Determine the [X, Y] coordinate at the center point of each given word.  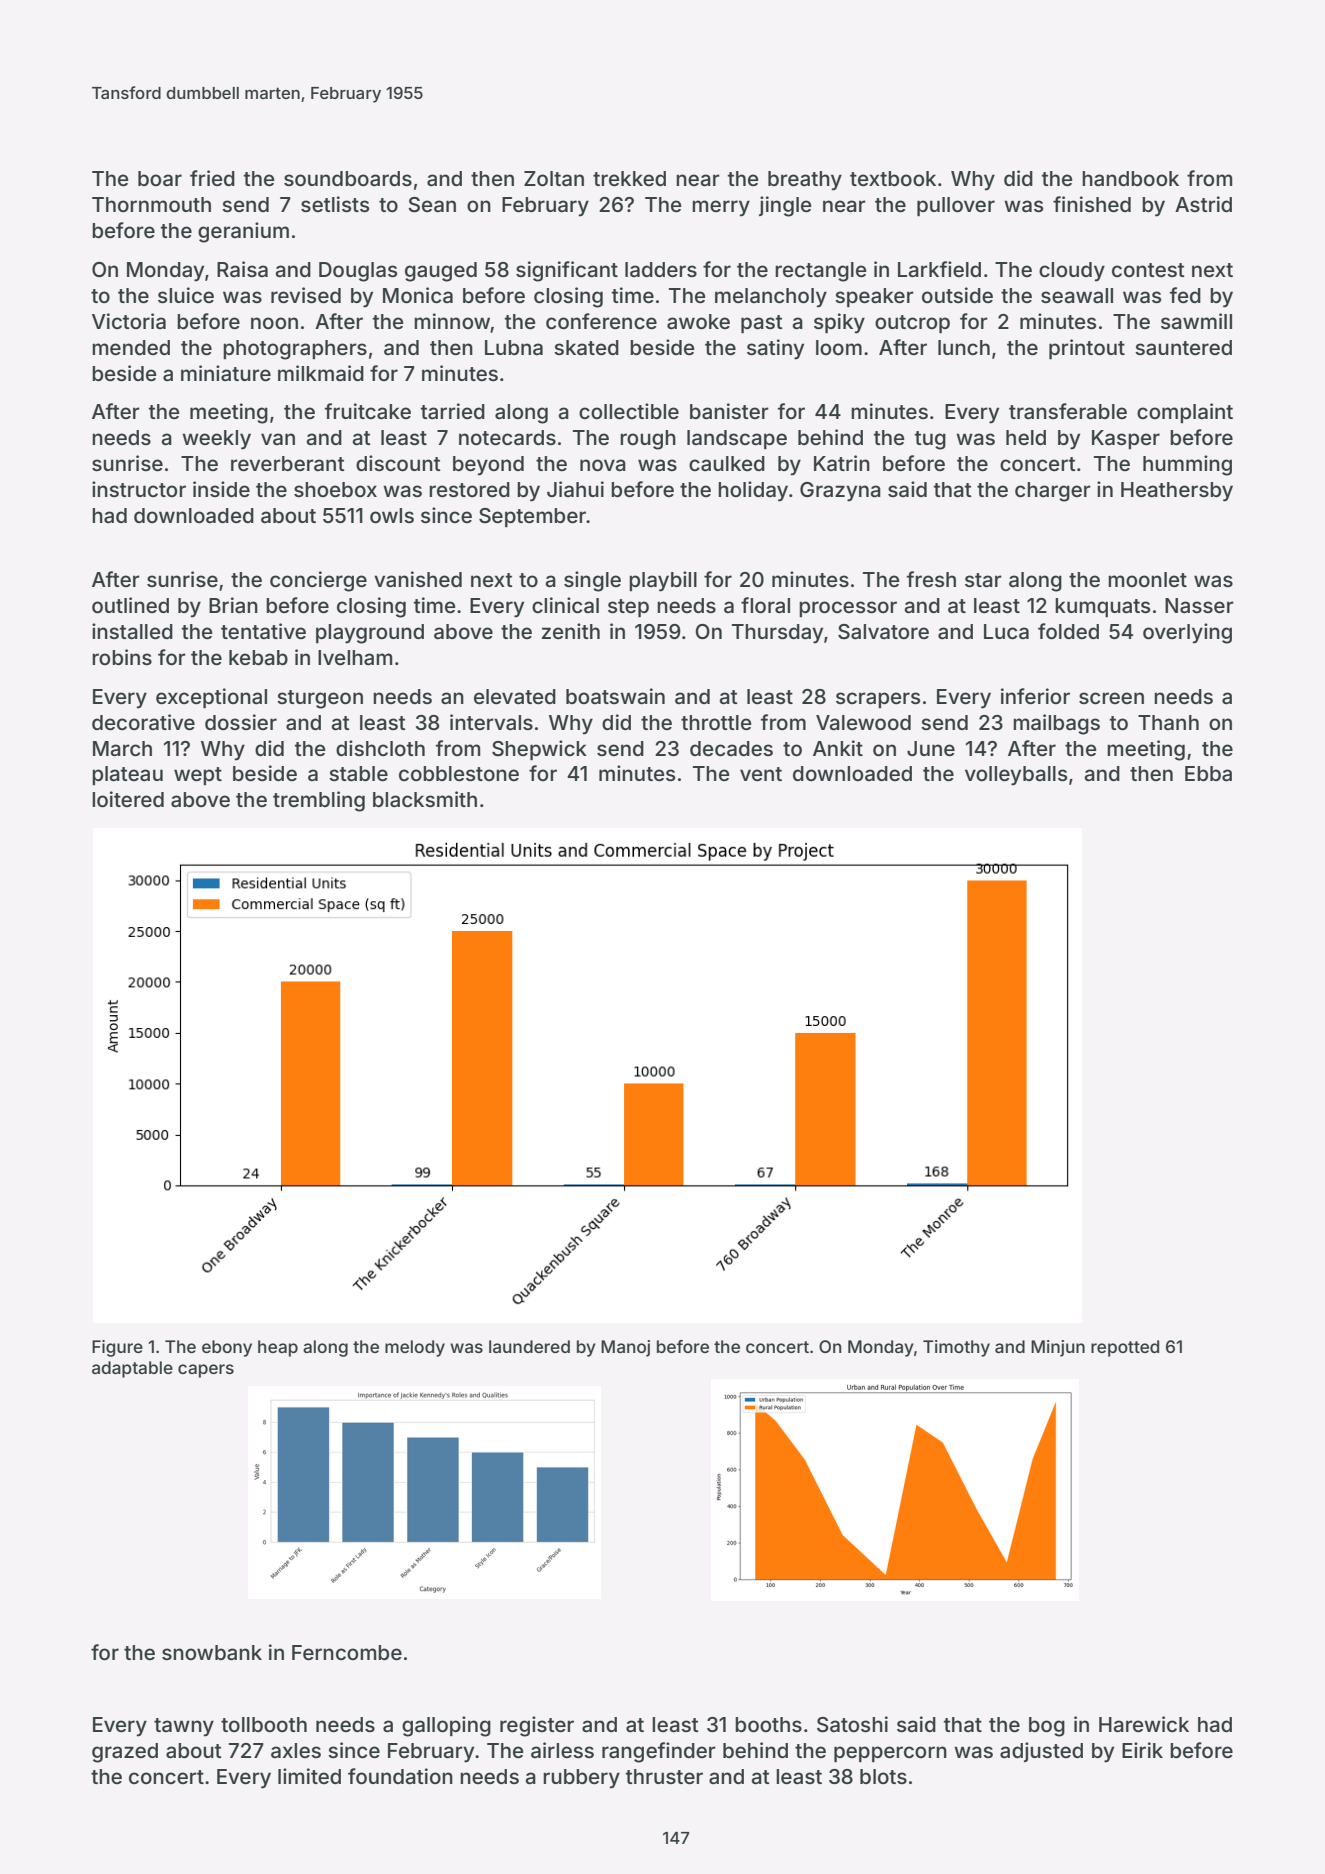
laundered [529, 1346]
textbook [893, 178]
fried [212, 178]
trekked [629, 178]
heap [278, 1348]
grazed [125, 1753]
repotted [1125, 1348]
